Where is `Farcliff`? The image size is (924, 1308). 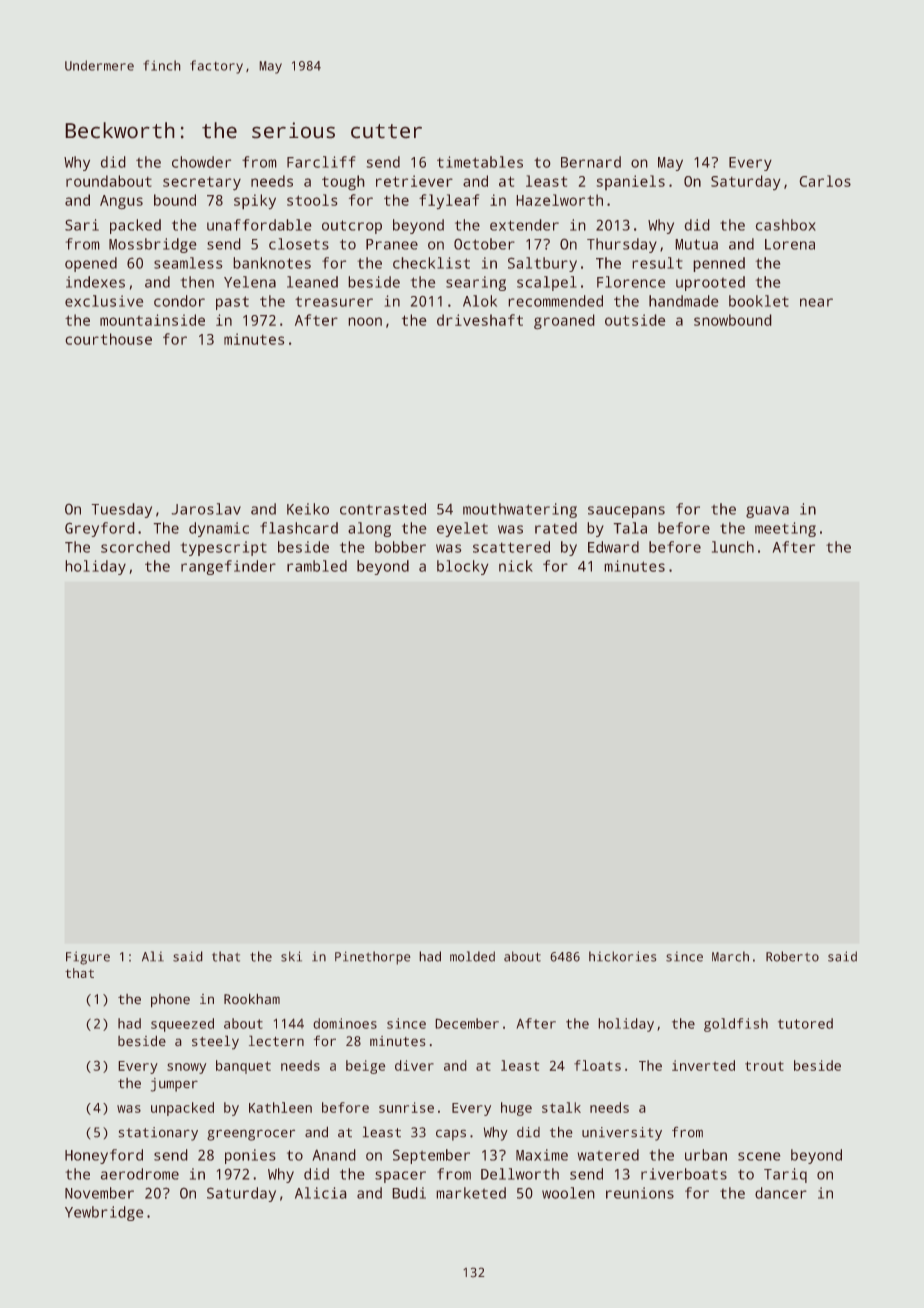
Farcliff is located at coordinates (321, 162).
